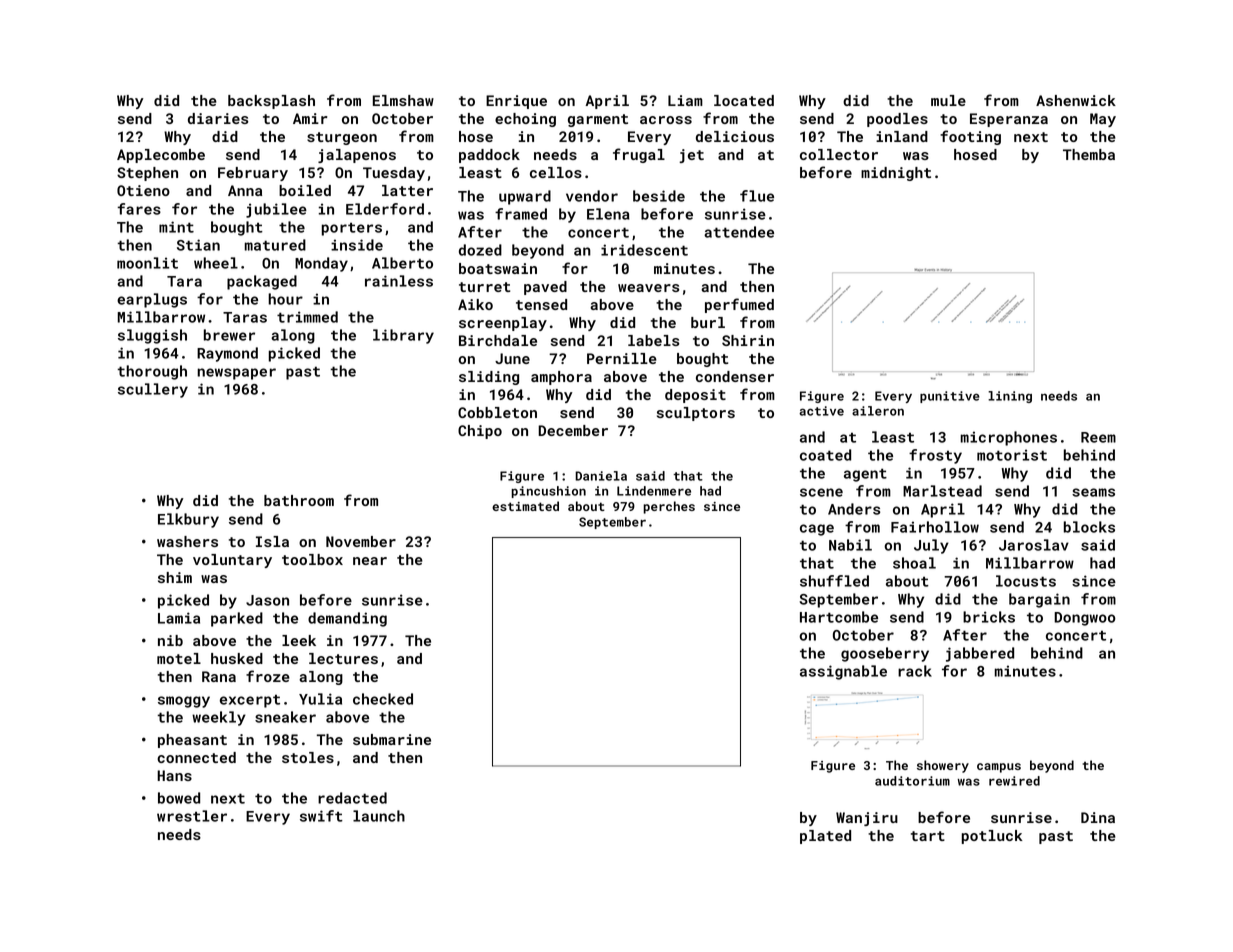  What do you see at coordinates (236, 374) in the screenshot?
I see `newspaper` at bounding box center [236, 374].
